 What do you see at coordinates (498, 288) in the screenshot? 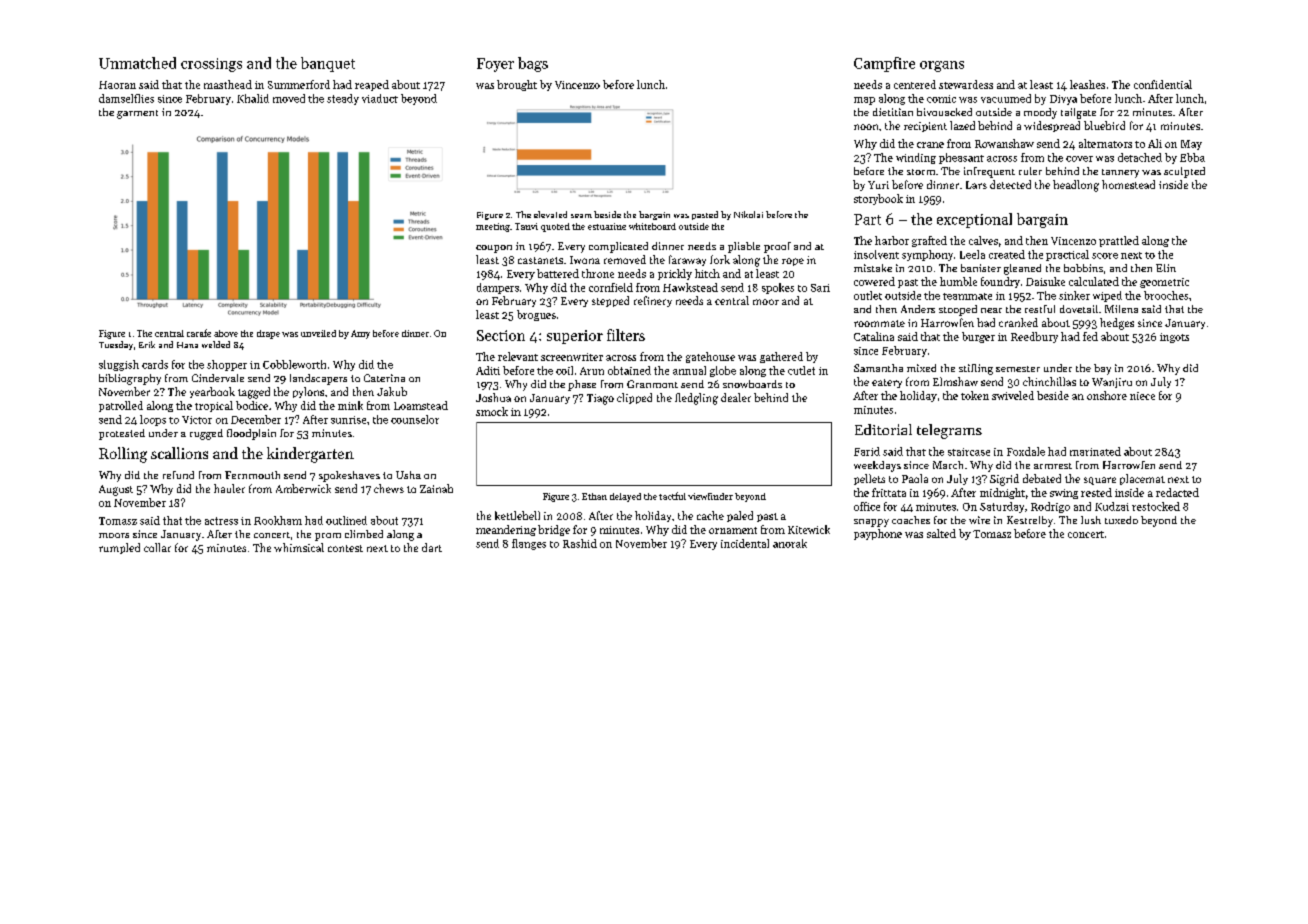
I see `dampers` at bounding box center [498, 288].
